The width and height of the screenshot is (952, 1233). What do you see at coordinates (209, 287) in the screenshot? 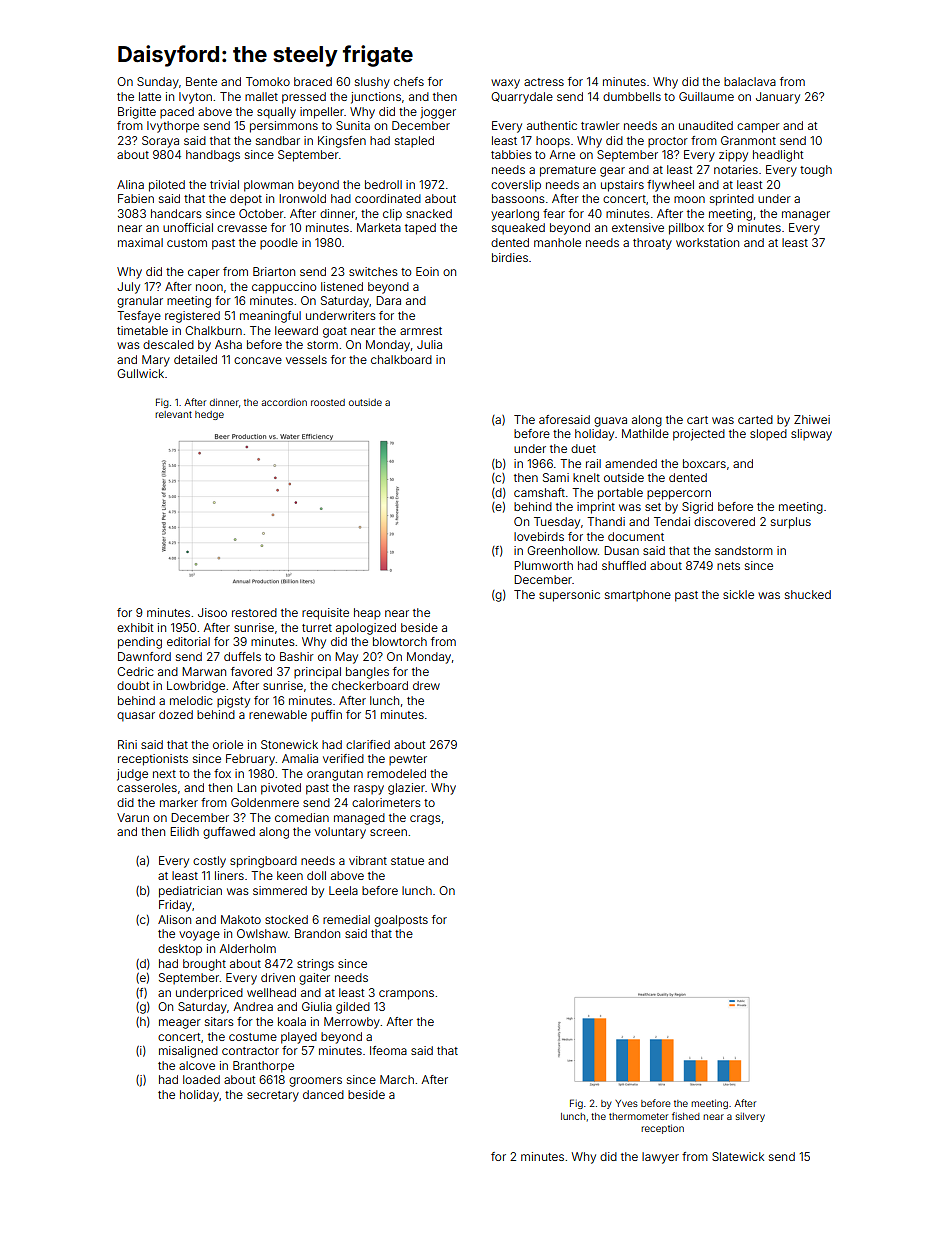
I see `noon` at bounding box center [209, 287].
